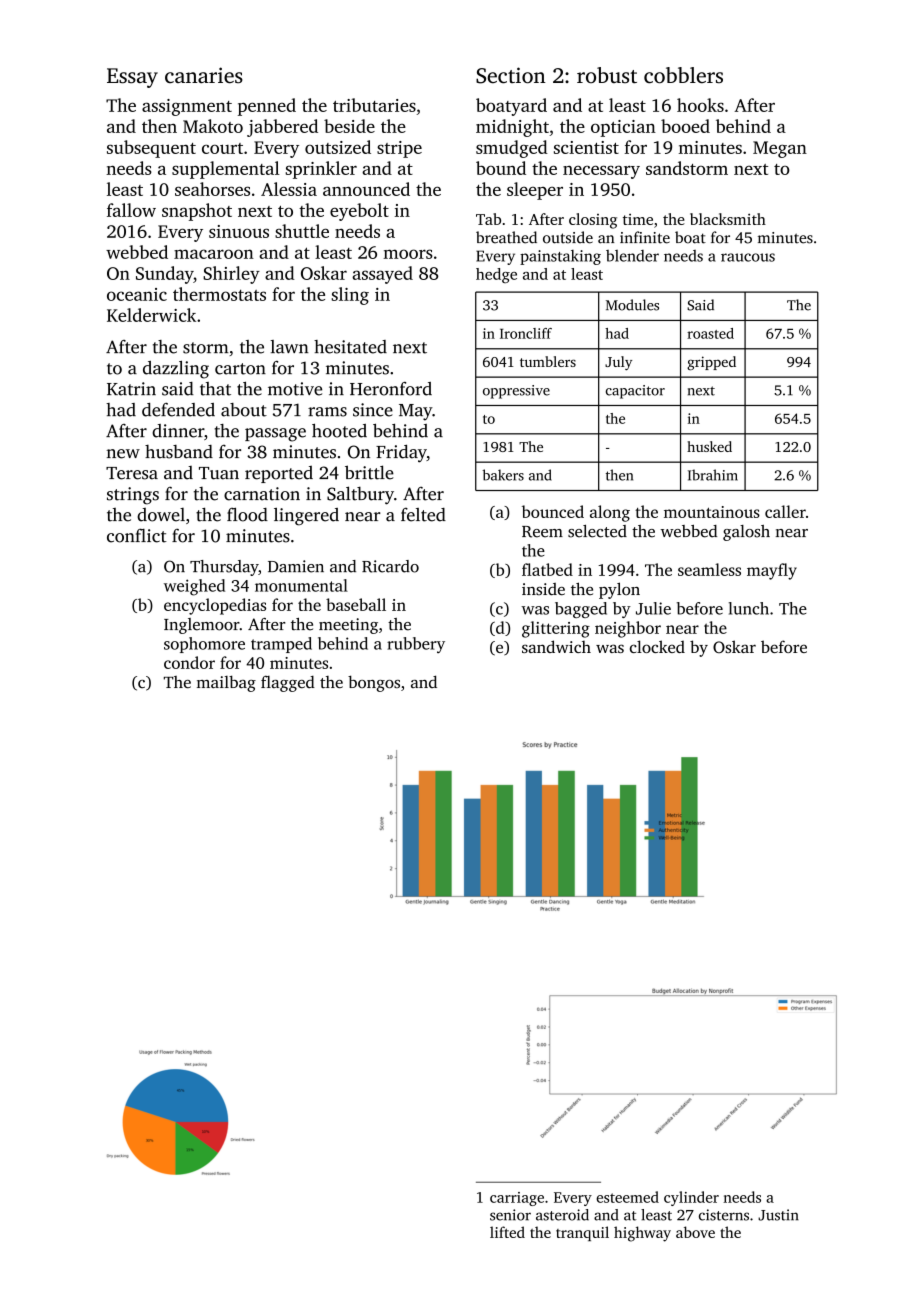 This screenshot has height=1308, width=924. I want to click on senior, so click(510, 1215).
